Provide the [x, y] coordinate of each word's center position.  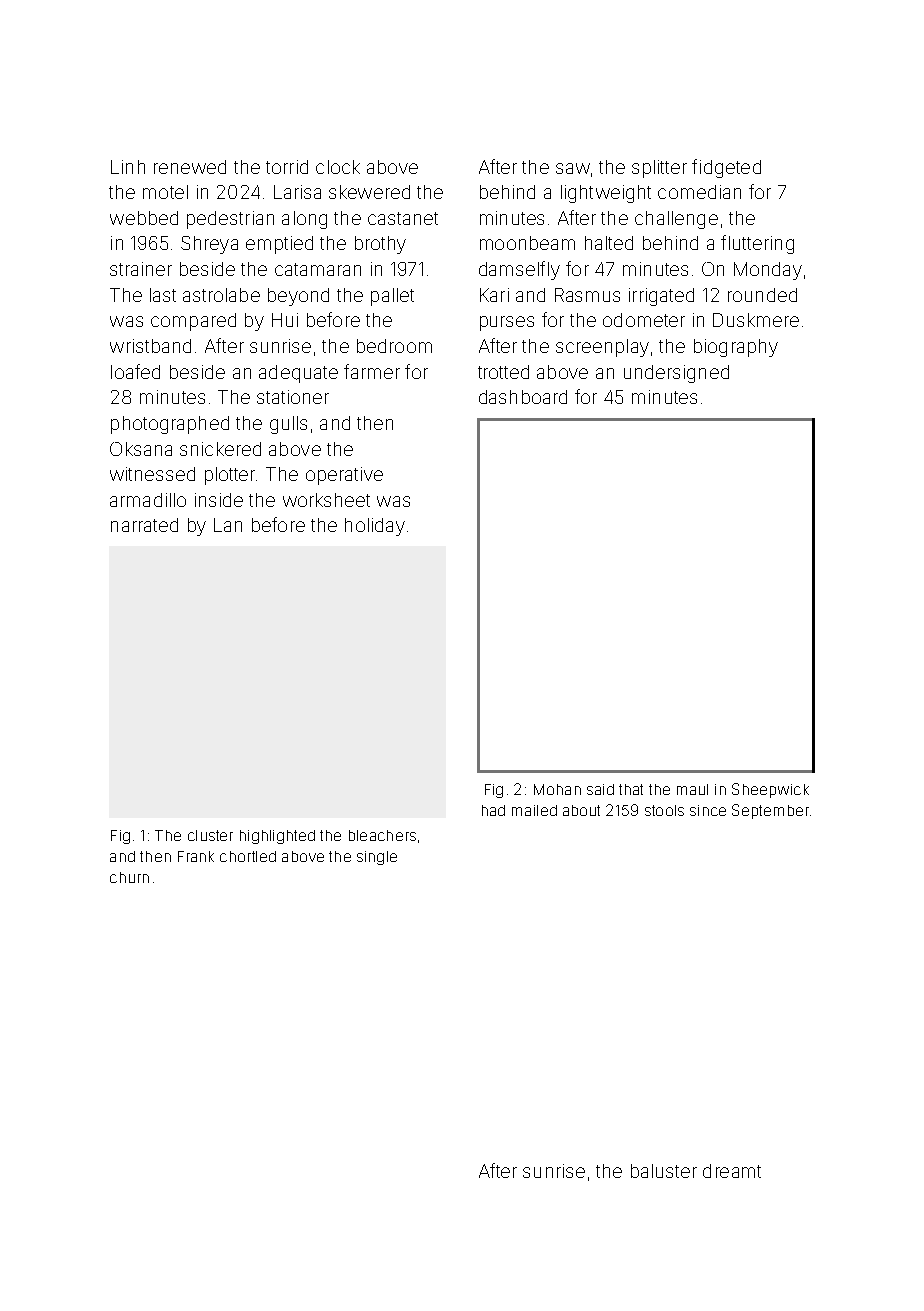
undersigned [676, 374]
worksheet [326, 500]
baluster [664, 1171]
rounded [762, 295]
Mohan [557, 789]
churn [129, 877]
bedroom [394, 346]
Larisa [297, 192]
